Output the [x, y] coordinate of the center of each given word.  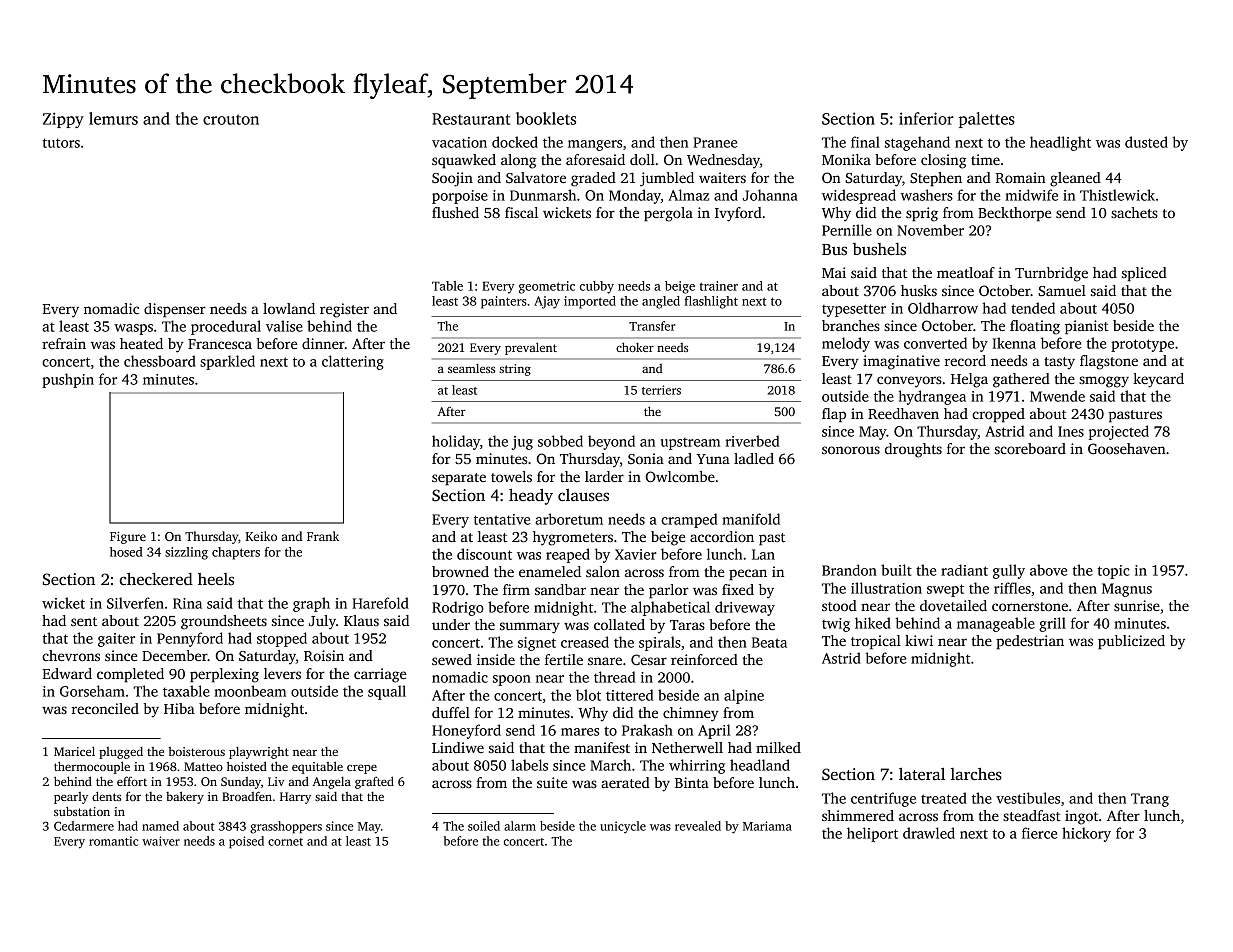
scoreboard [1030, 448]
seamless [471, 368]
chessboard [160, 361]
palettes [987, 120]
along [518, 161]
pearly [71, 798]
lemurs [113, 118]
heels [216, 579]
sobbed [560, 441]
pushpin [68, 380]
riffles [1012, 588]
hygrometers [573, 538]
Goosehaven [1127, 448]
